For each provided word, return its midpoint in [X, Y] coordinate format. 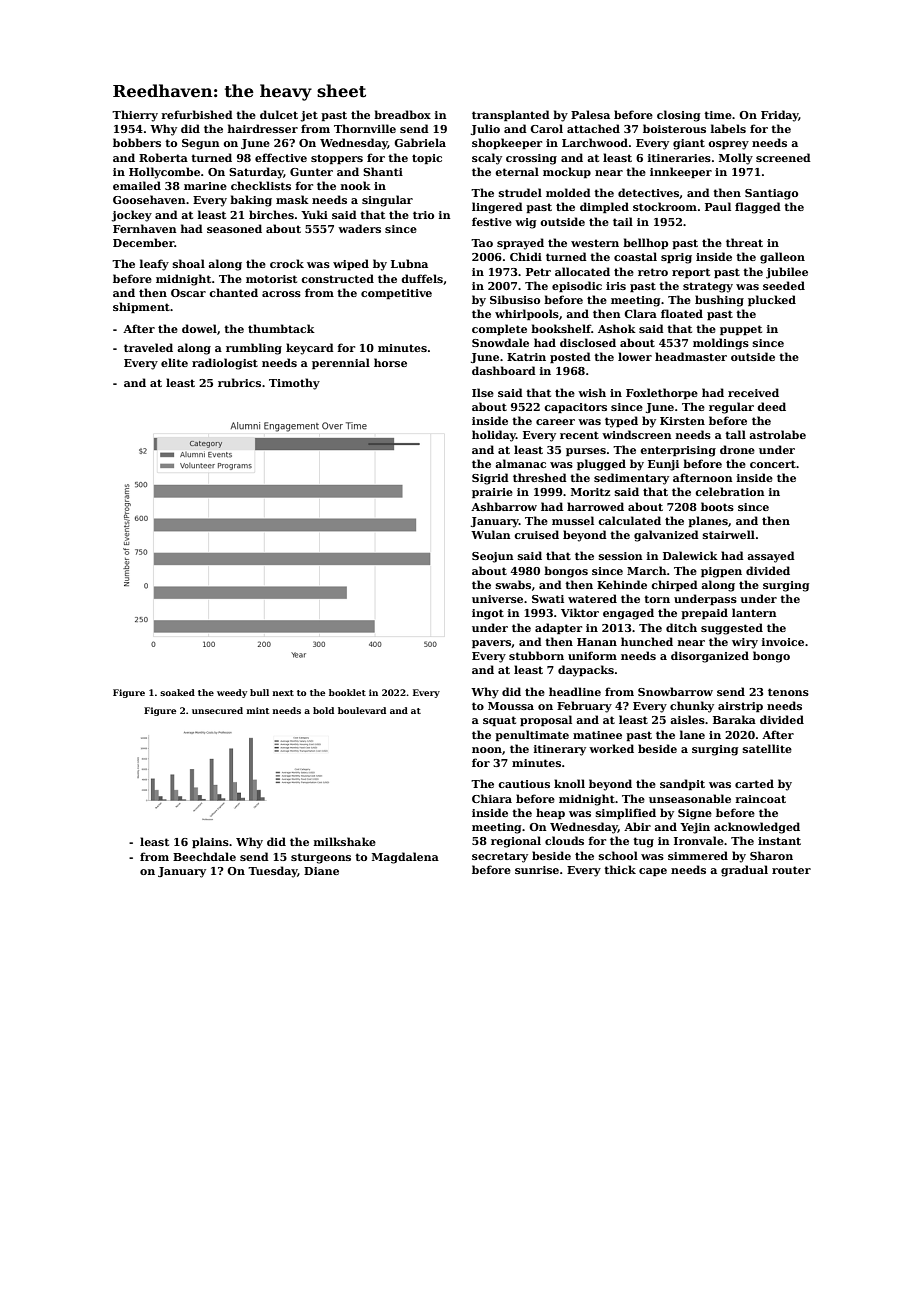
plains [210, 842]
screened [783, 157]
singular [387, 201]
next [283, 693]
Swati [548, 599]
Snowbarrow [675, 691]
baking [251, 201]
